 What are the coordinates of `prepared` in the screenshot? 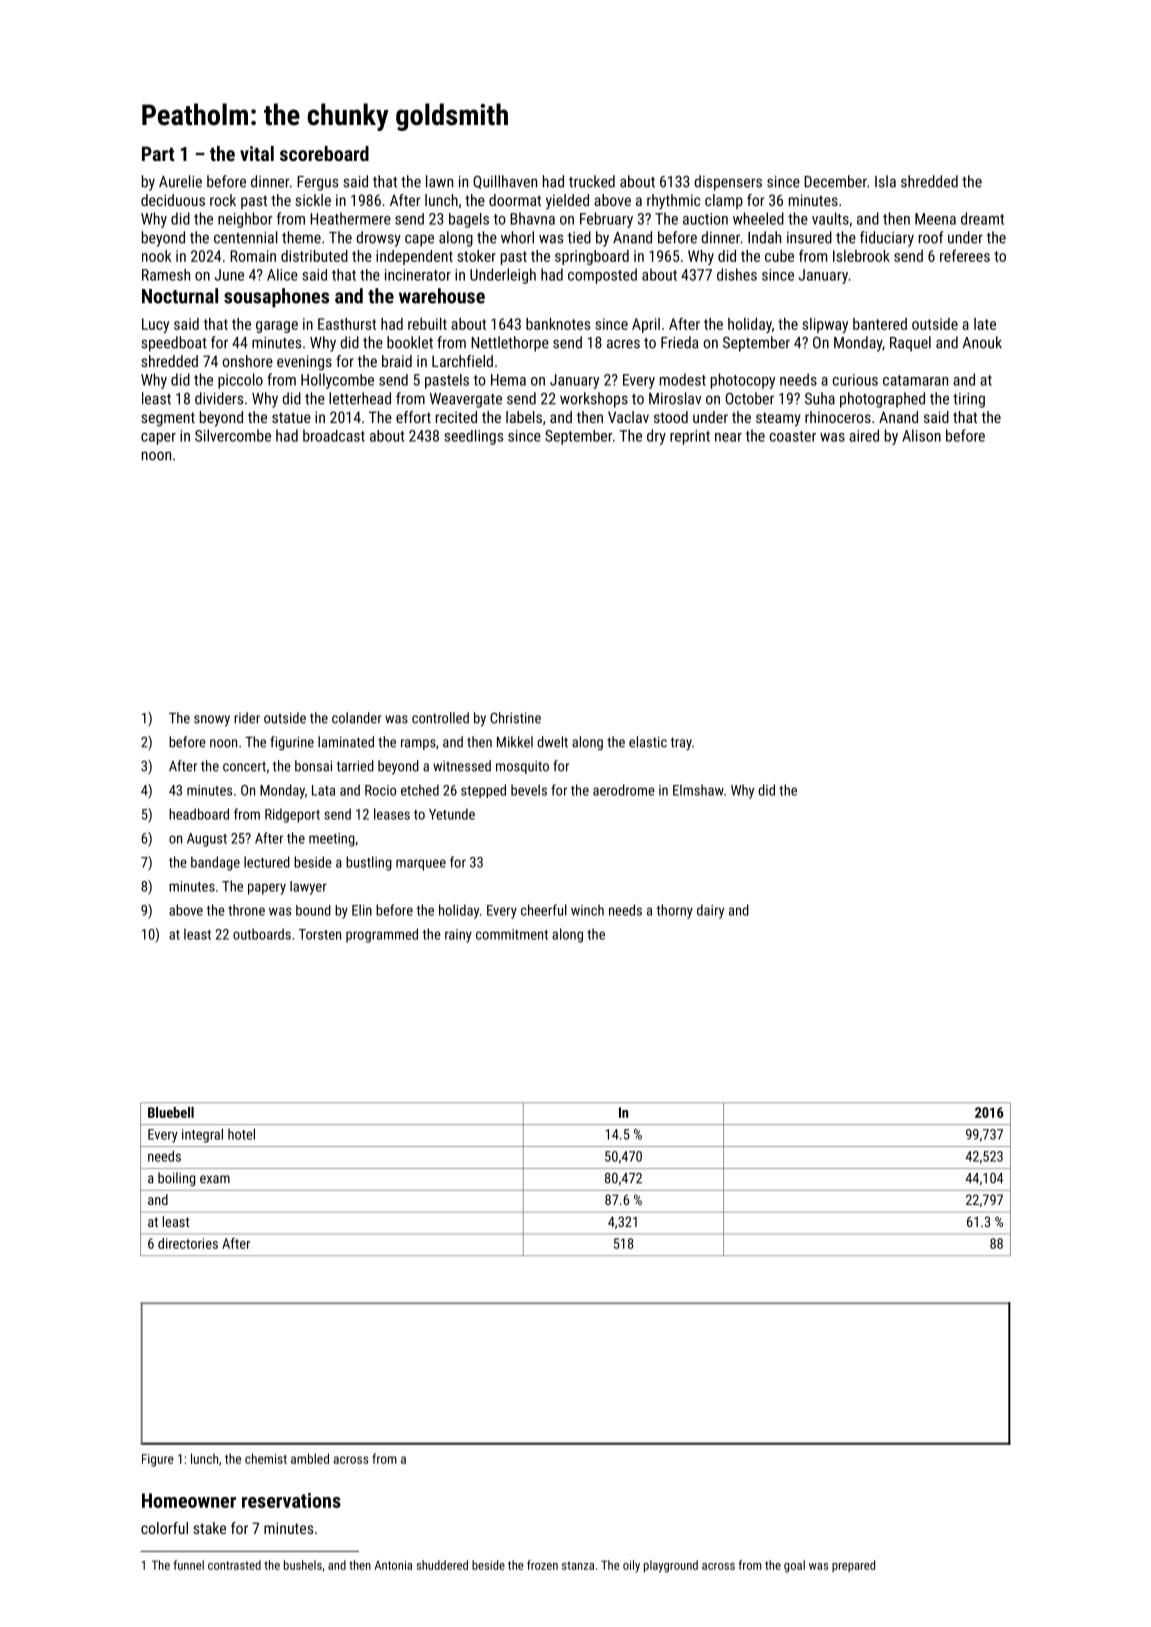 It's located at (853, 1566).
